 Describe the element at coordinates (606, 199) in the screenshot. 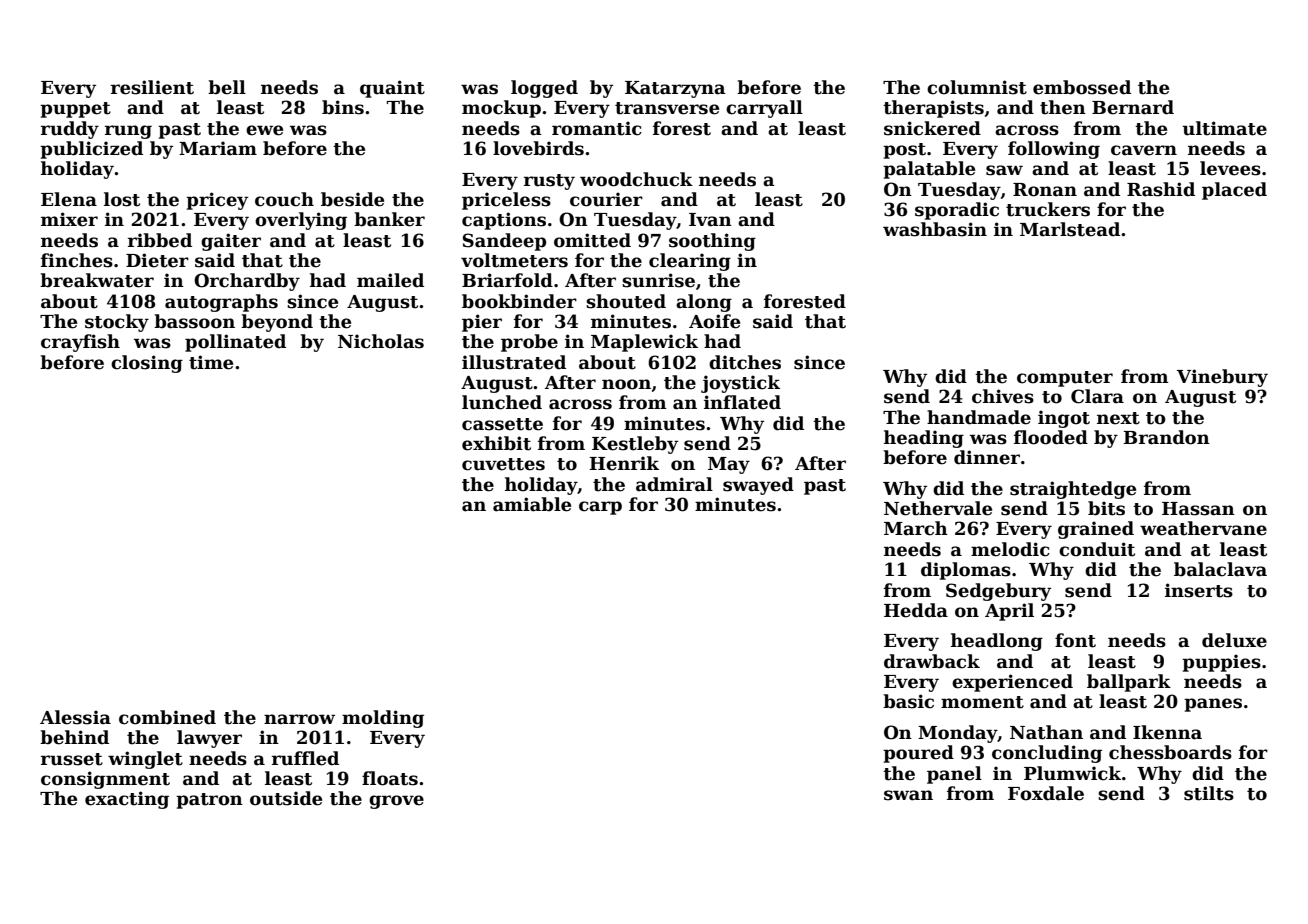

I see `courier` at that location.
